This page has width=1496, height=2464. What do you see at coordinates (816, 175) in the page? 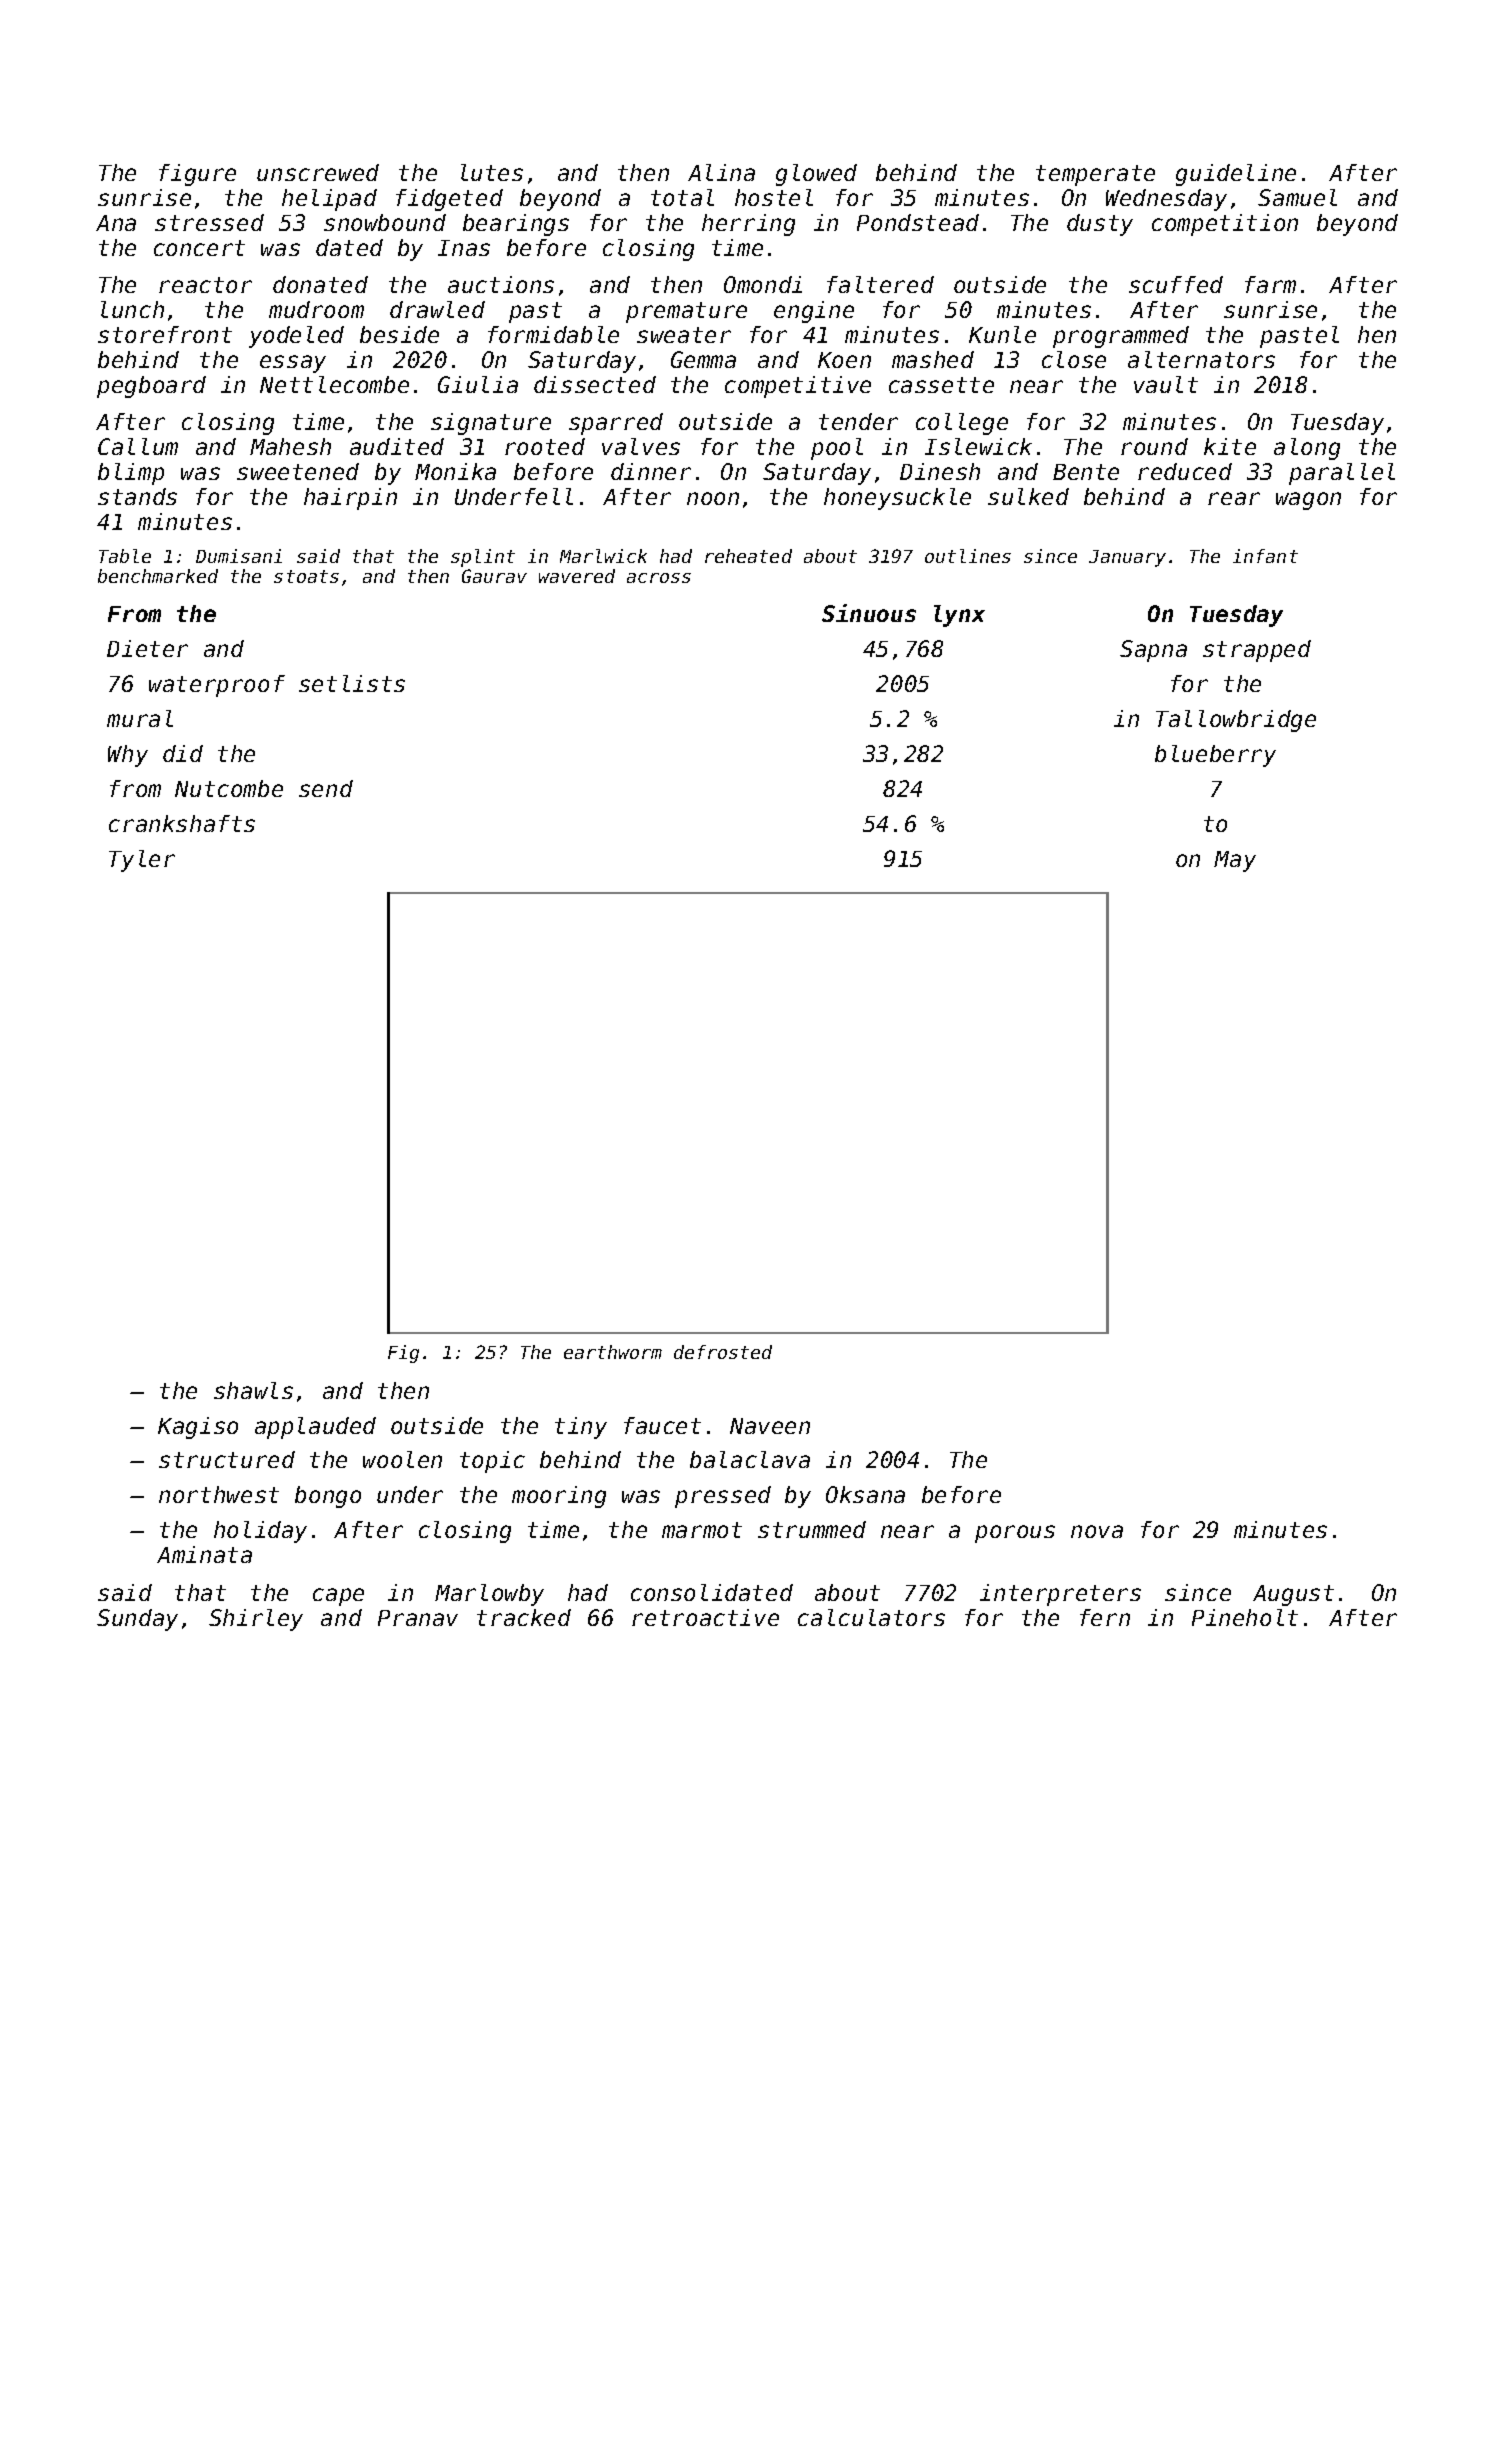
I see `glowed` at bounding box center [816, 175].
